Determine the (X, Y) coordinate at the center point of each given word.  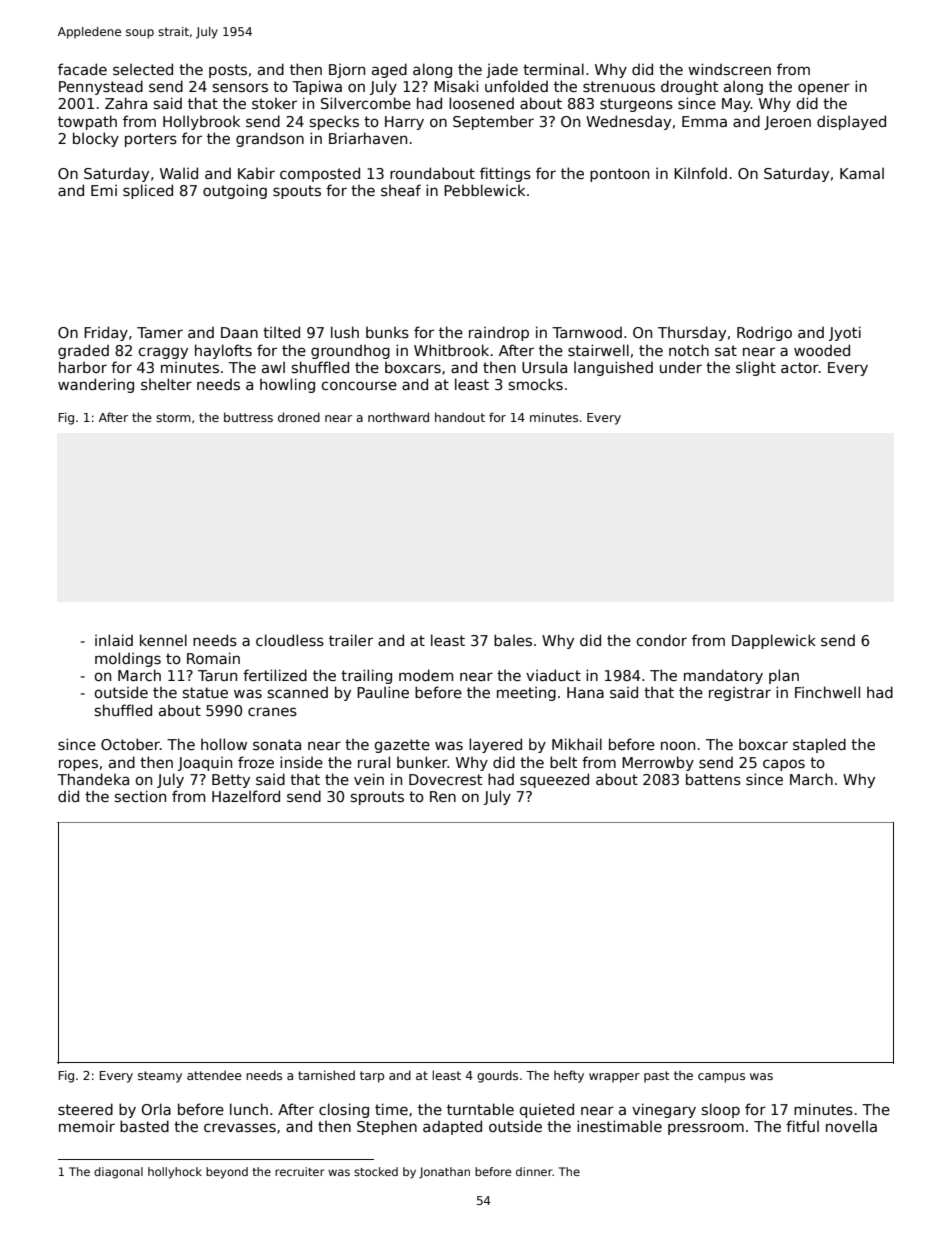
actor (800, 367)
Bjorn (347, 70)
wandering (96, 385)
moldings (128, 659)
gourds (497, 1076)
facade (82, 69)
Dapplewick (774, 641)
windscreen (729, 69)
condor (661, 640)
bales (513, 640)
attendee (214, 1075)
